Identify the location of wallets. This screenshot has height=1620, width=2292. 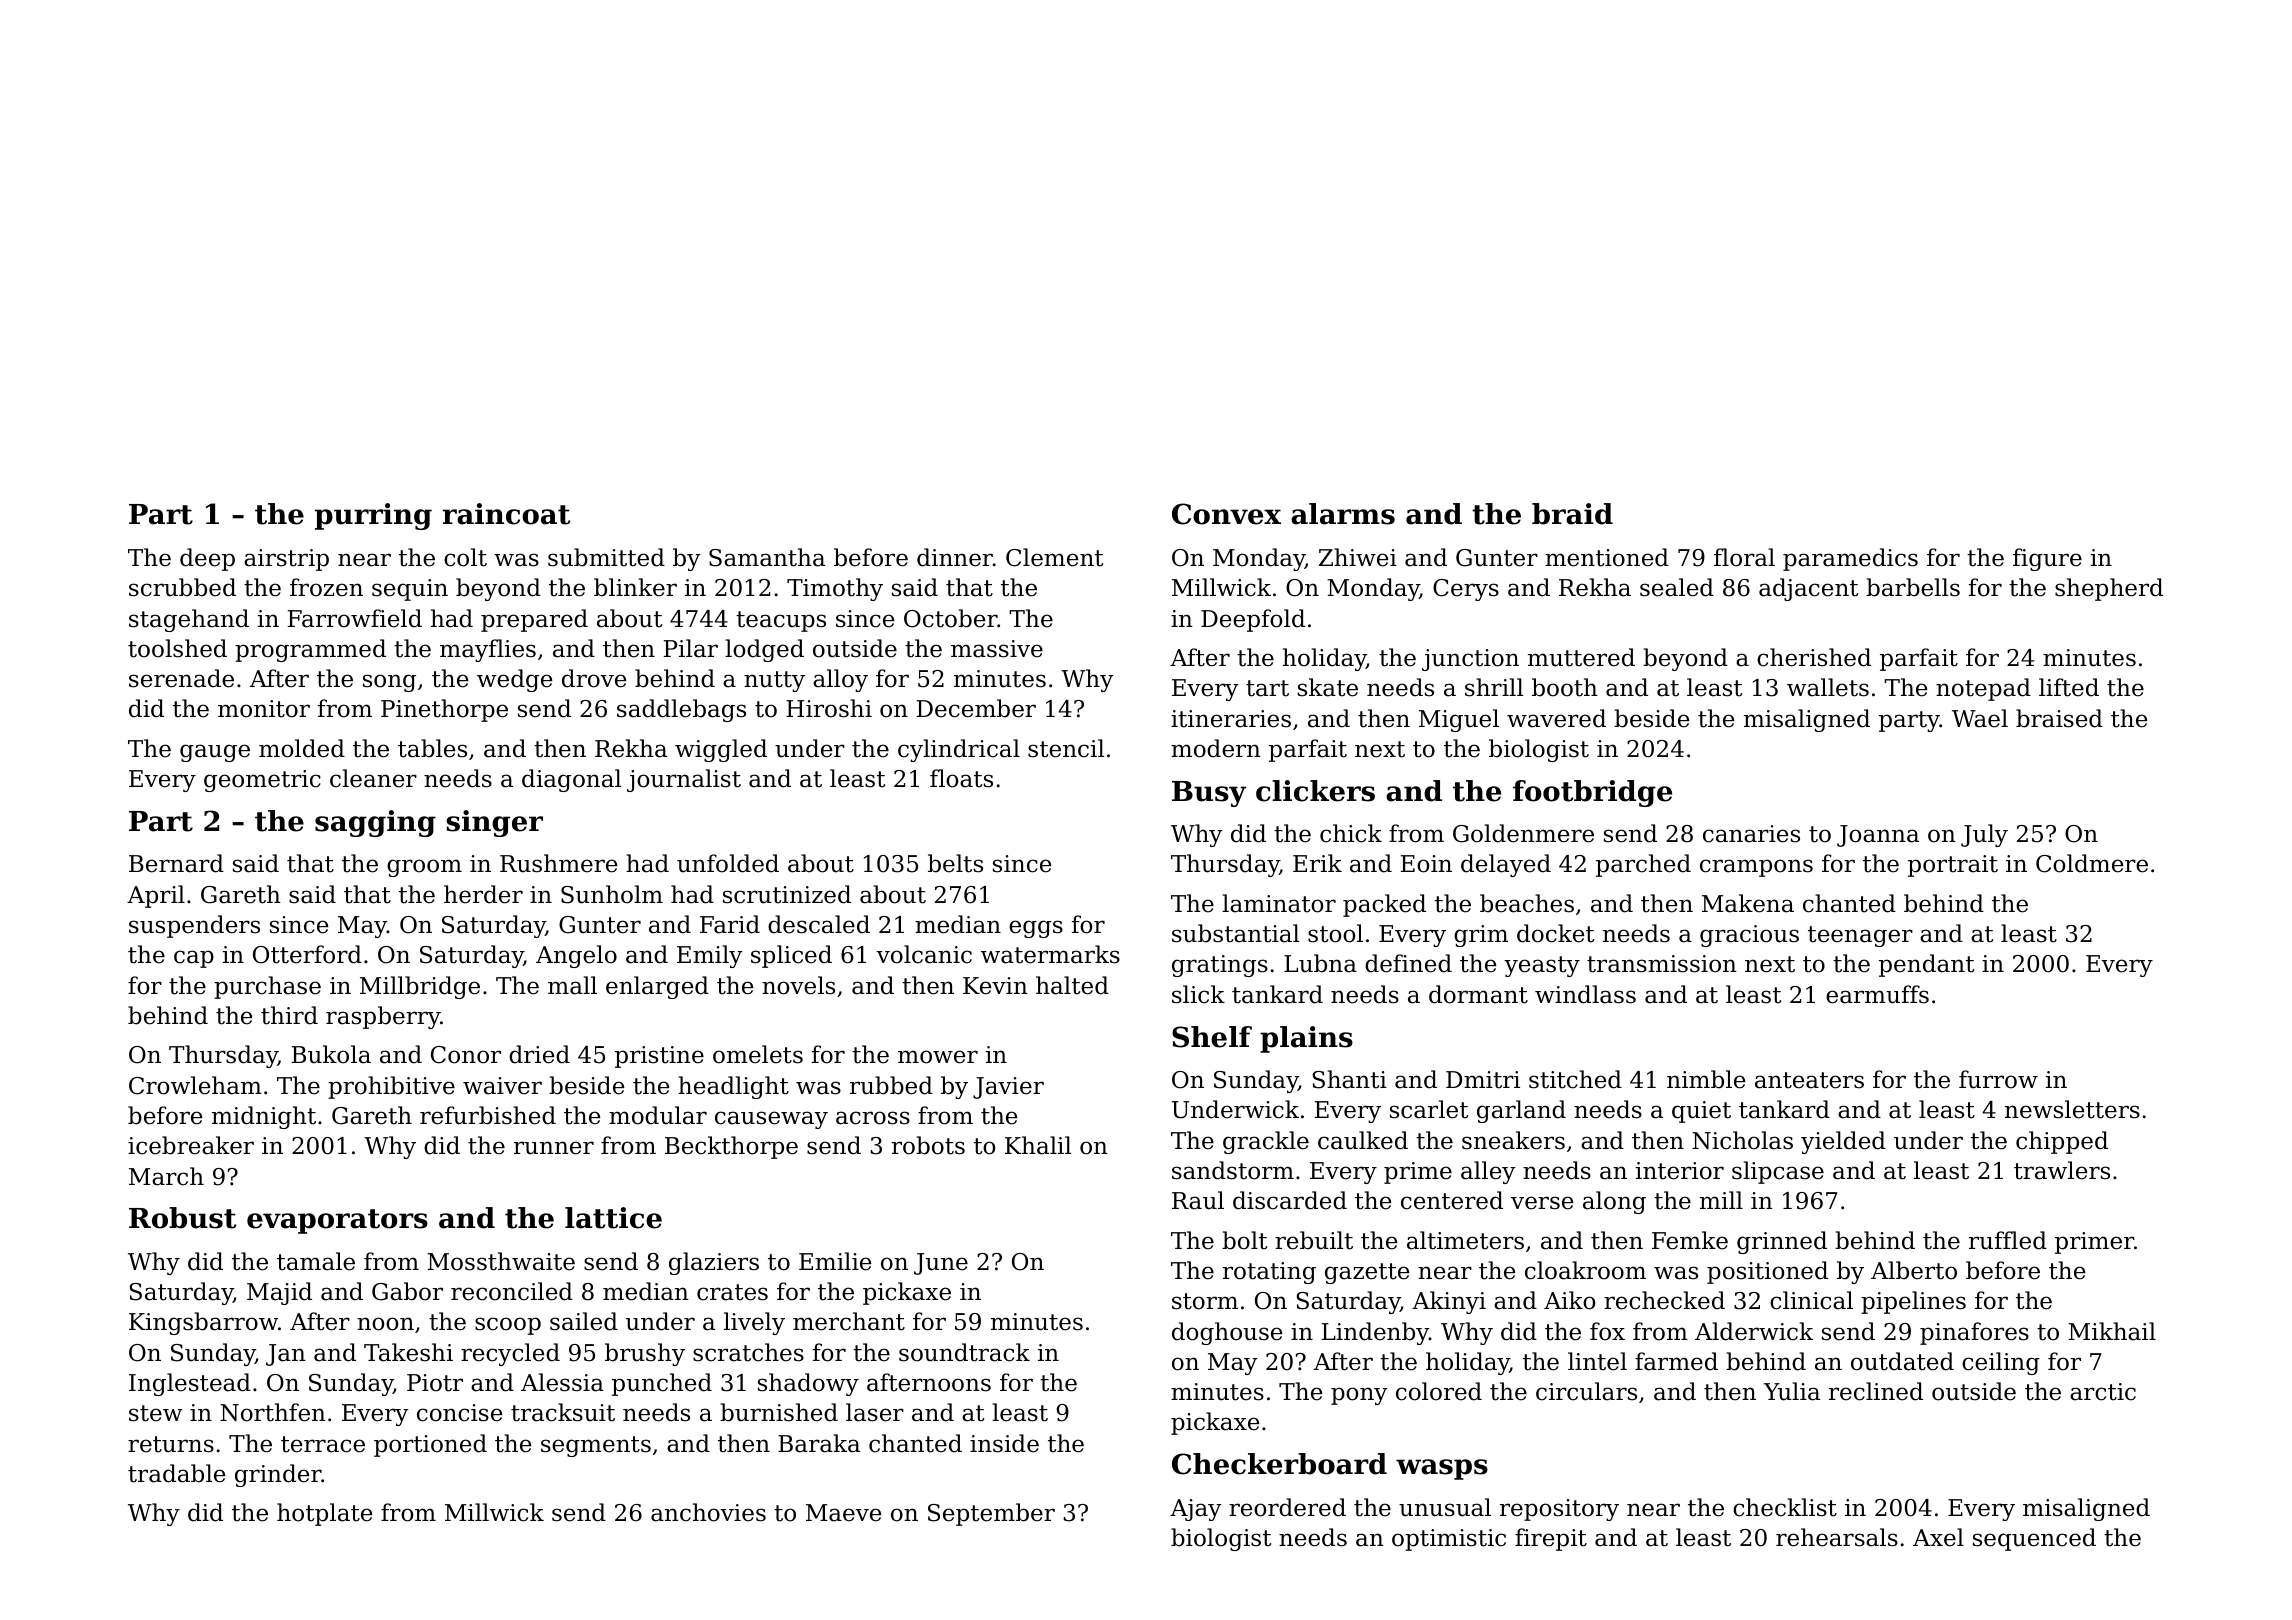
(1828, 687).
